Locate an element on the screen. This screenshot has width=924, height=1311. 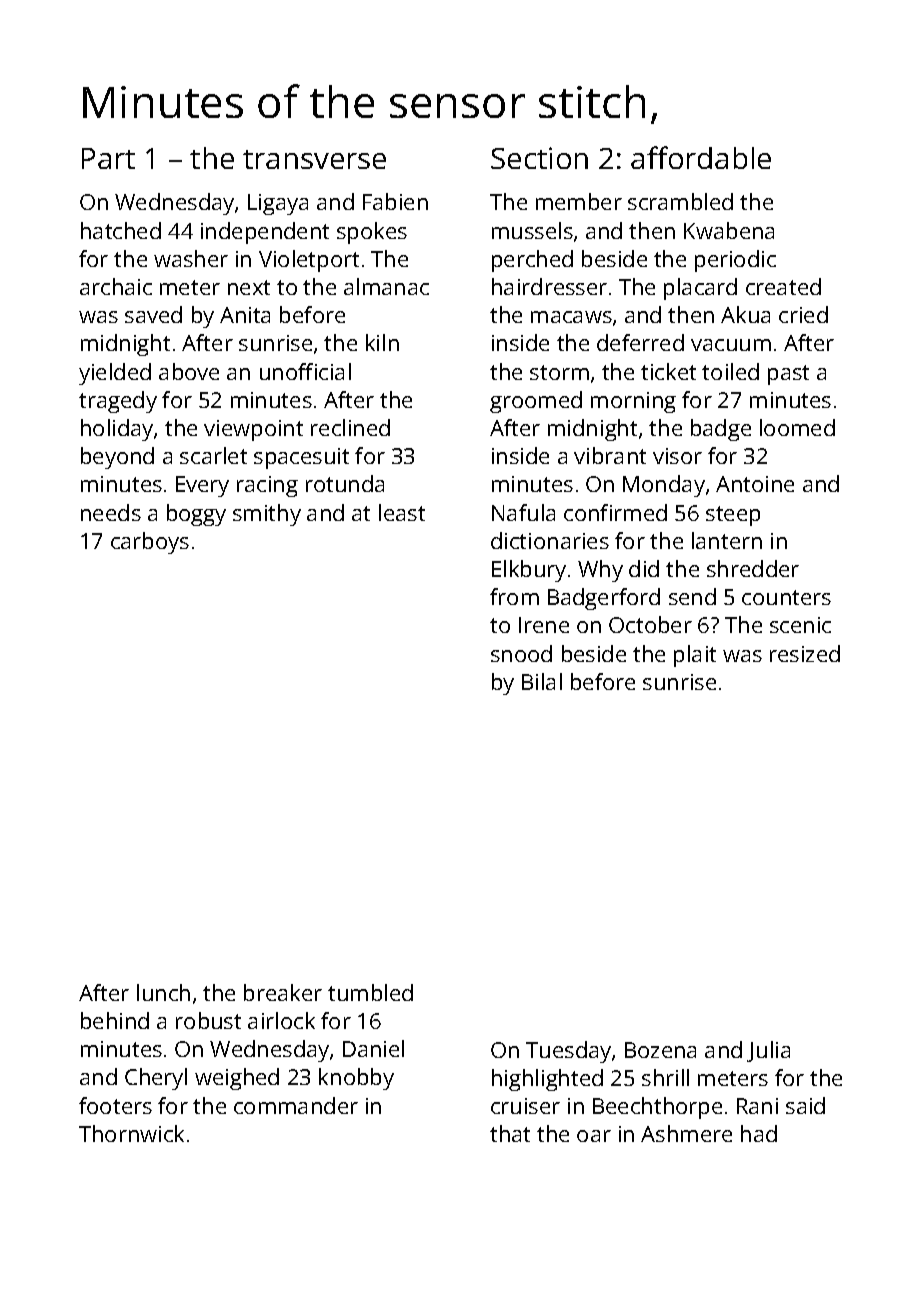
weighed is located at coordinates (237, 1079).
